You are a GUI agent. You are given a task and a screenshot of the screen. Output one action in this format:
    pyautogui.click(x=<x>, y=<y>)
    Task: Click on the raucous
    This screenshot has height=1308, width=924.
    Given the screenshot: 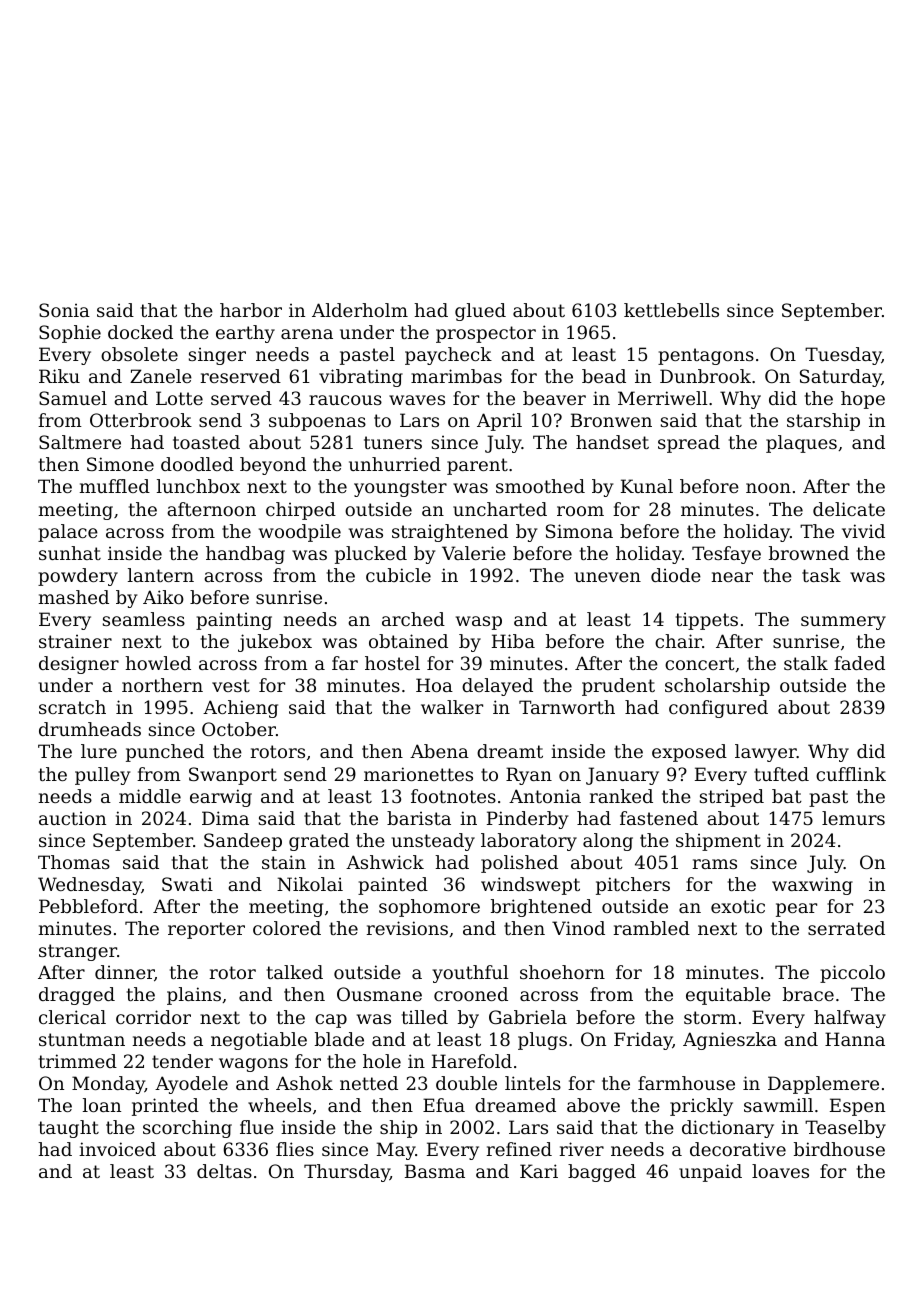 What is the action you would take?
    pyautogui.click(x=345, y=400)
